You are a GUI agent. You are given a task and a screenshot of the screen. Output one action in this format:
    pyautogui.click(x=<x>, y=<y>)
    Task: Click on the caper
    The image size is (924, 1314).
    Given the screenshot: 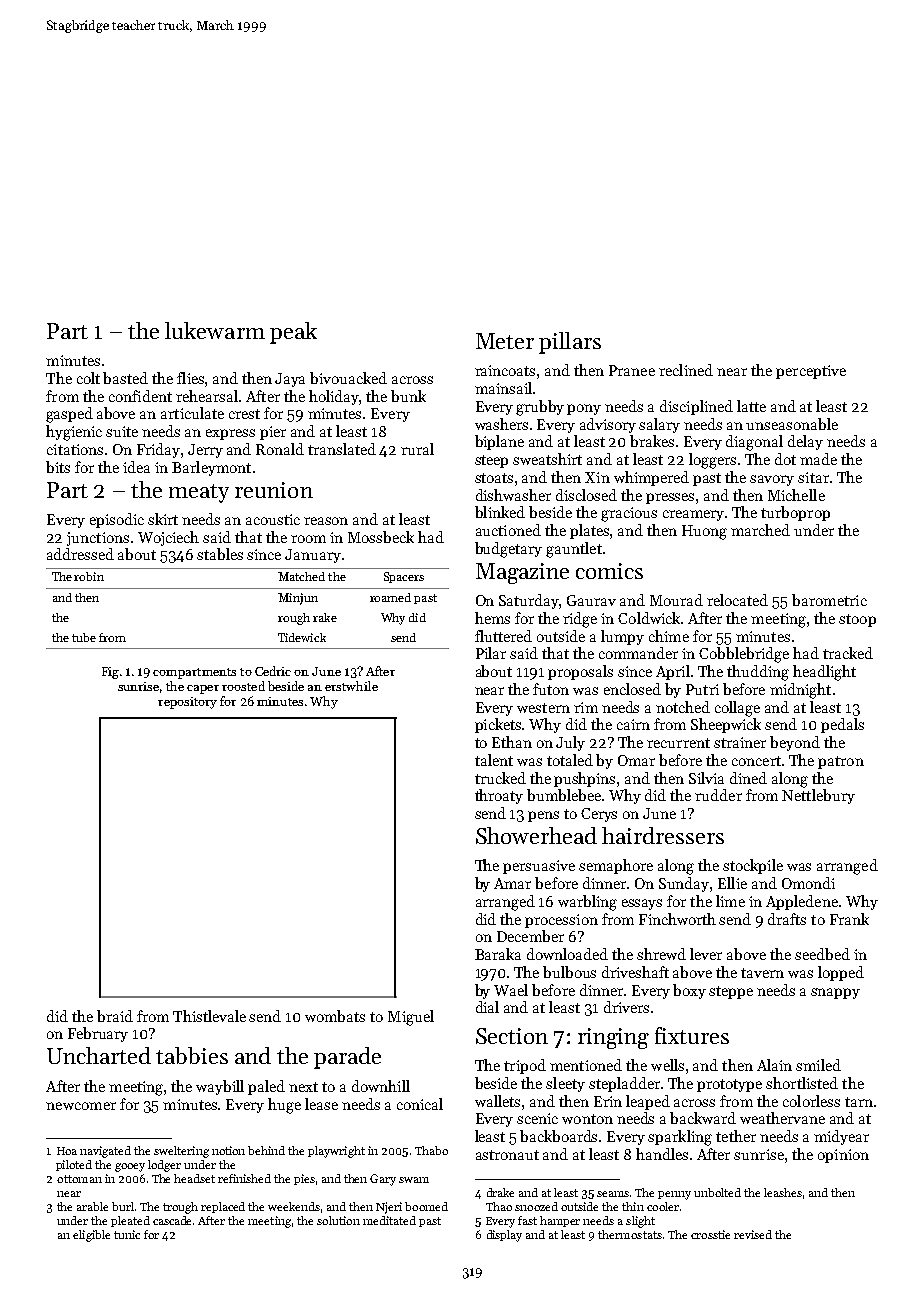 What is the action you would take?
    pyautogui.click(x=203, y=689)
